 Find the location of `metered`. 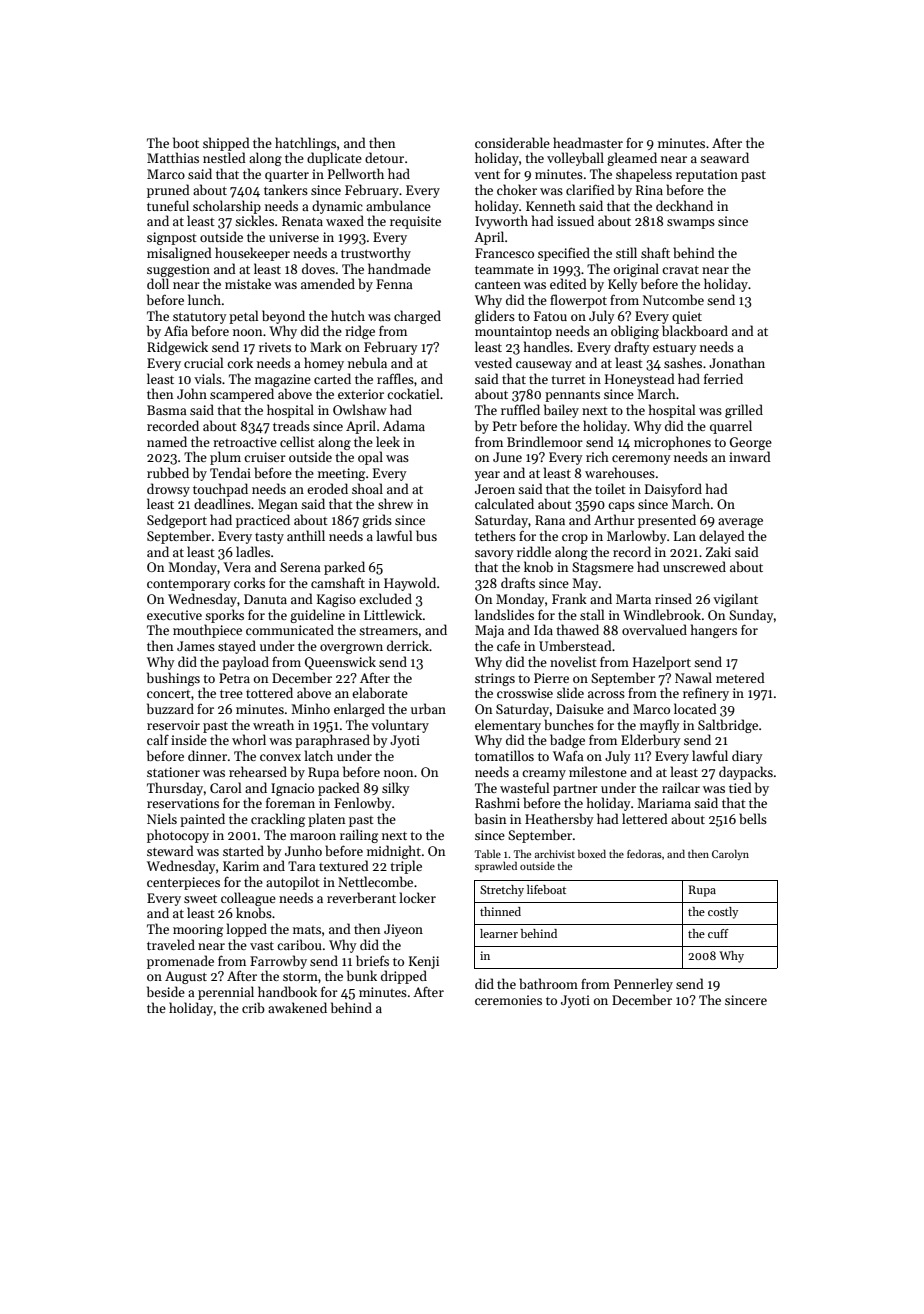

metered is located at coordinates (740, 677).
